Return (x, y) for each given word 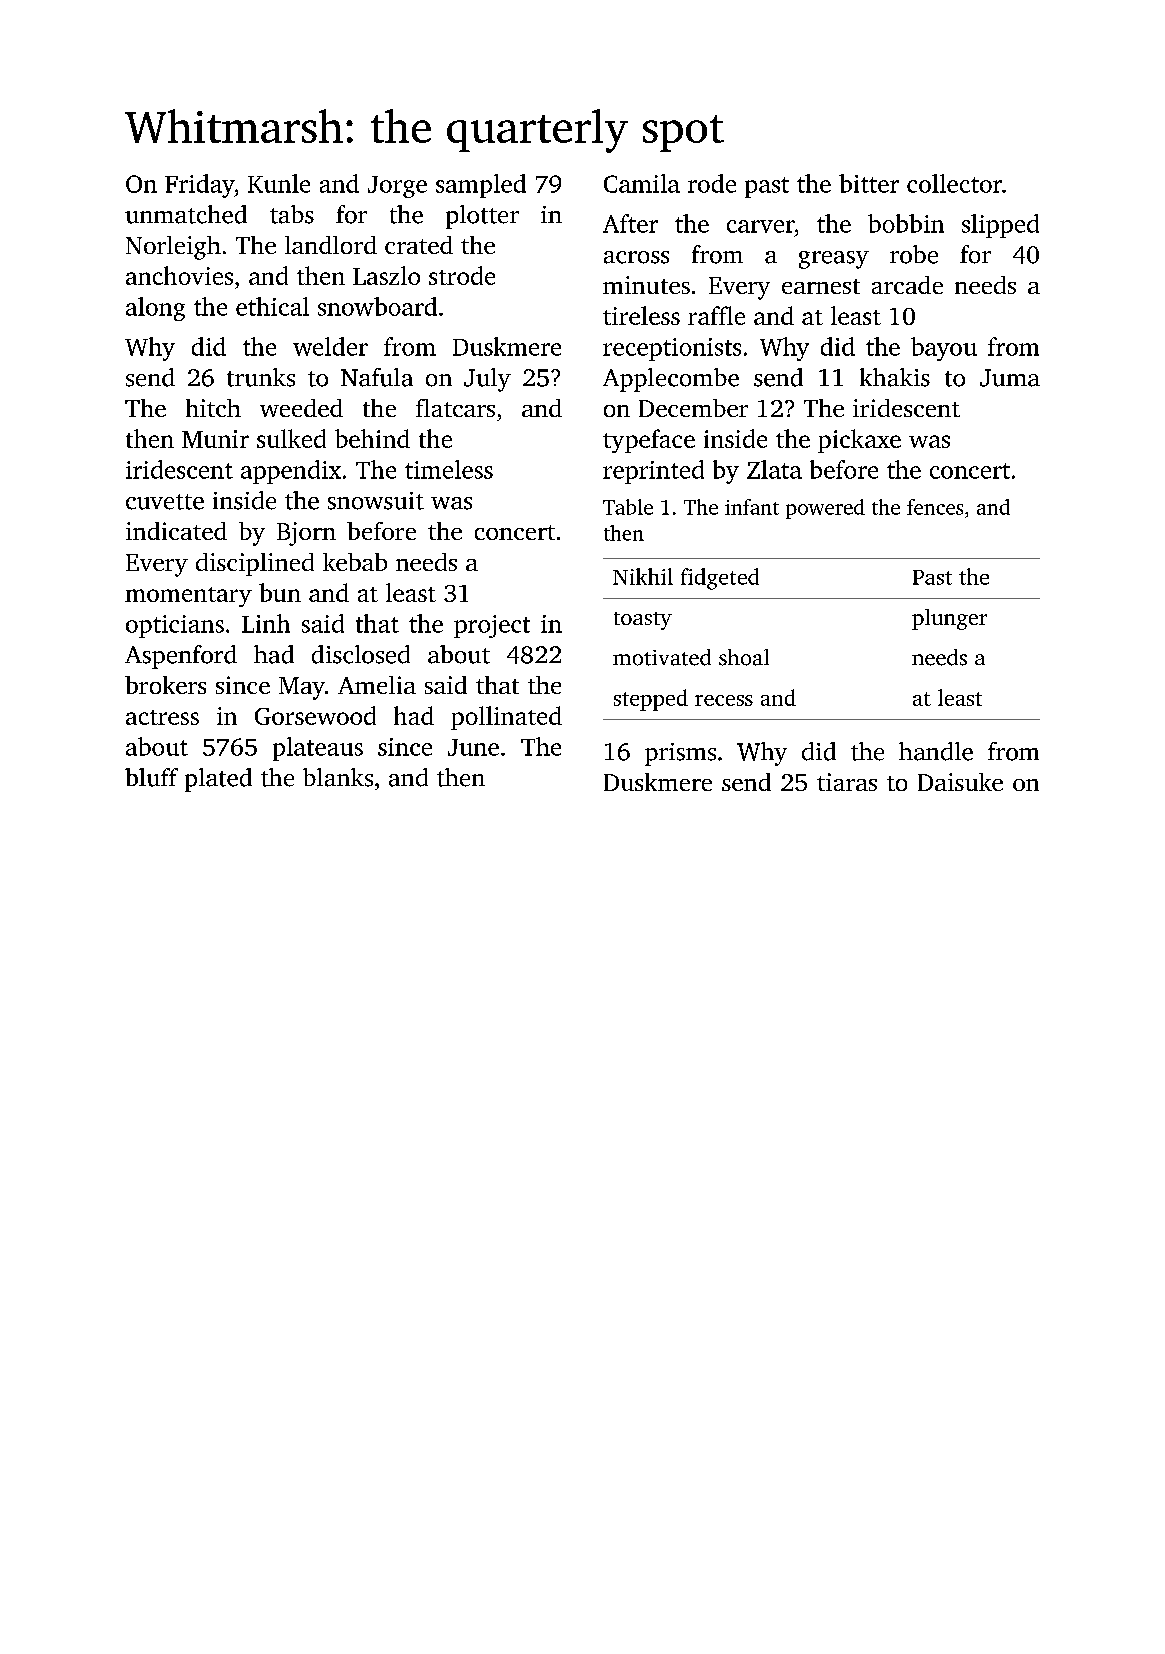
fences (935, 507)
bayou (944, 349)
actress (162, 717)
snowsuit (376, 501)
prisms (680, 754)
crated (419, 245)
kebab (355, 562)
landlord (331, 245)
